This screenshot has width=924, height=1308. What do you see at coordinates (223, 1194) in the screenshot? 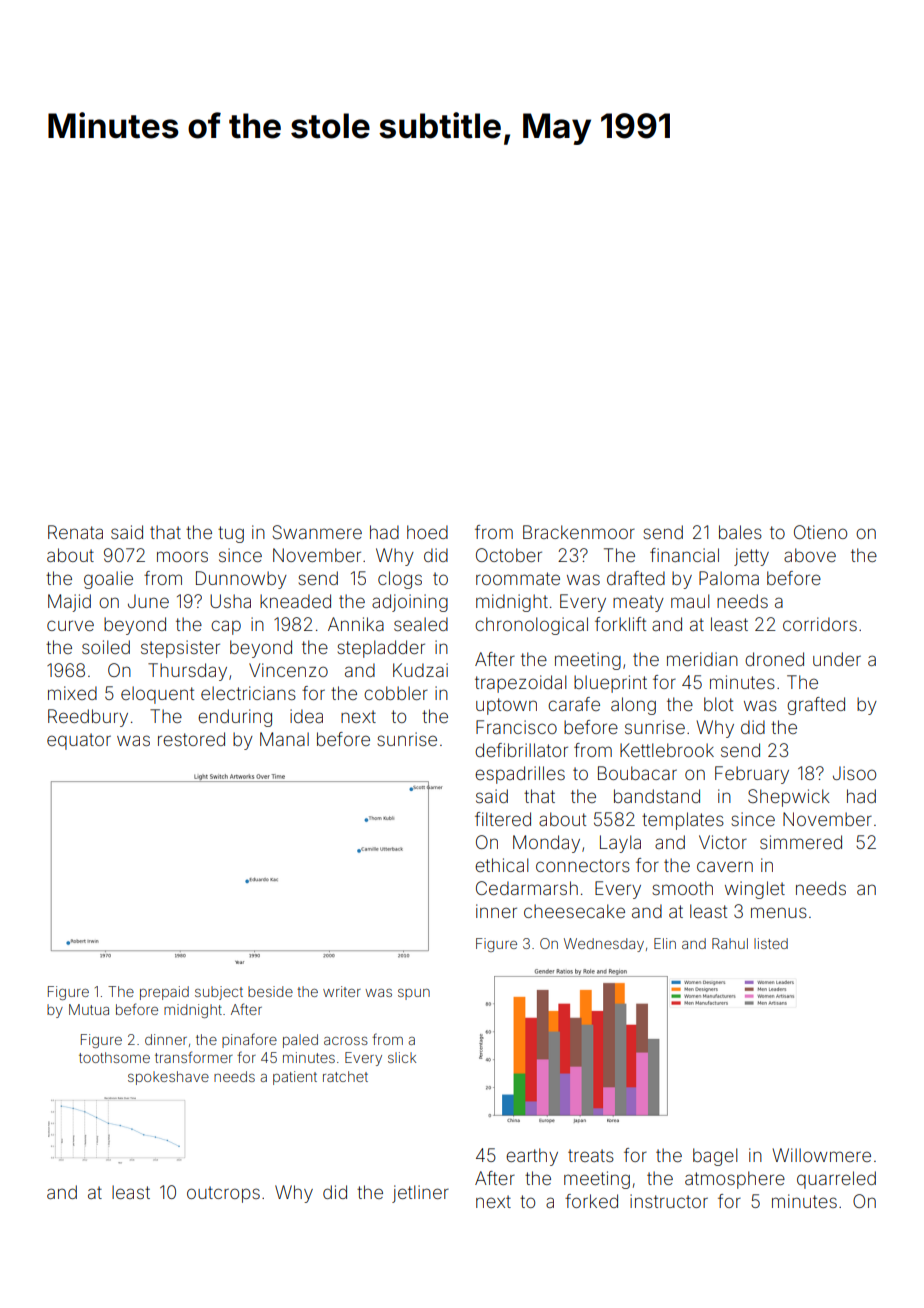
I see `outcrops` at bounding box center [223, 1194].
